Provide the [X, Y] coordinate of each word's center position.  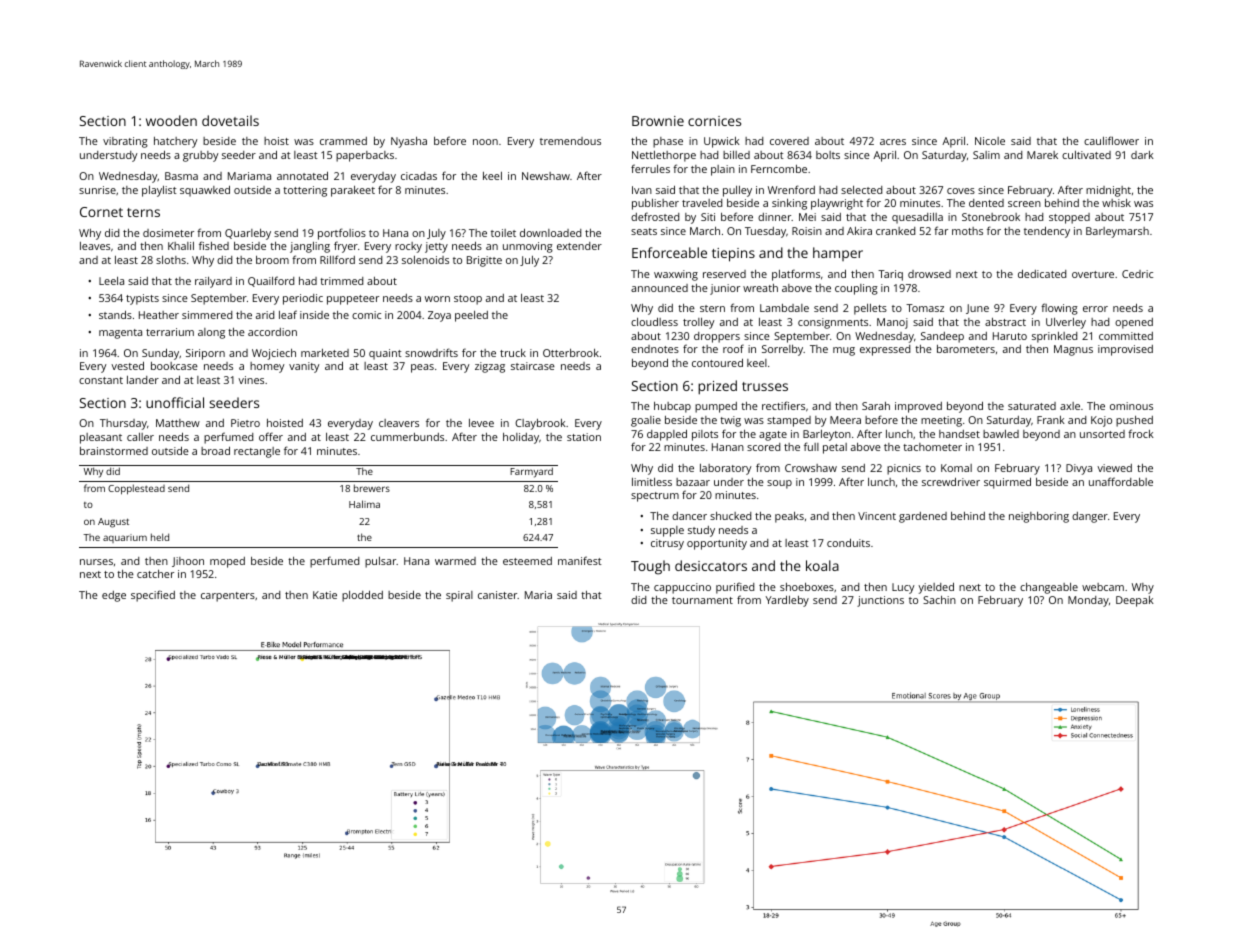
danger [1090, 517]
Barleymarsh [1117, 232]
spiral [459, 596]
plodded [362, 596]
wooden [171, 120]
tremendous [570, 141]
